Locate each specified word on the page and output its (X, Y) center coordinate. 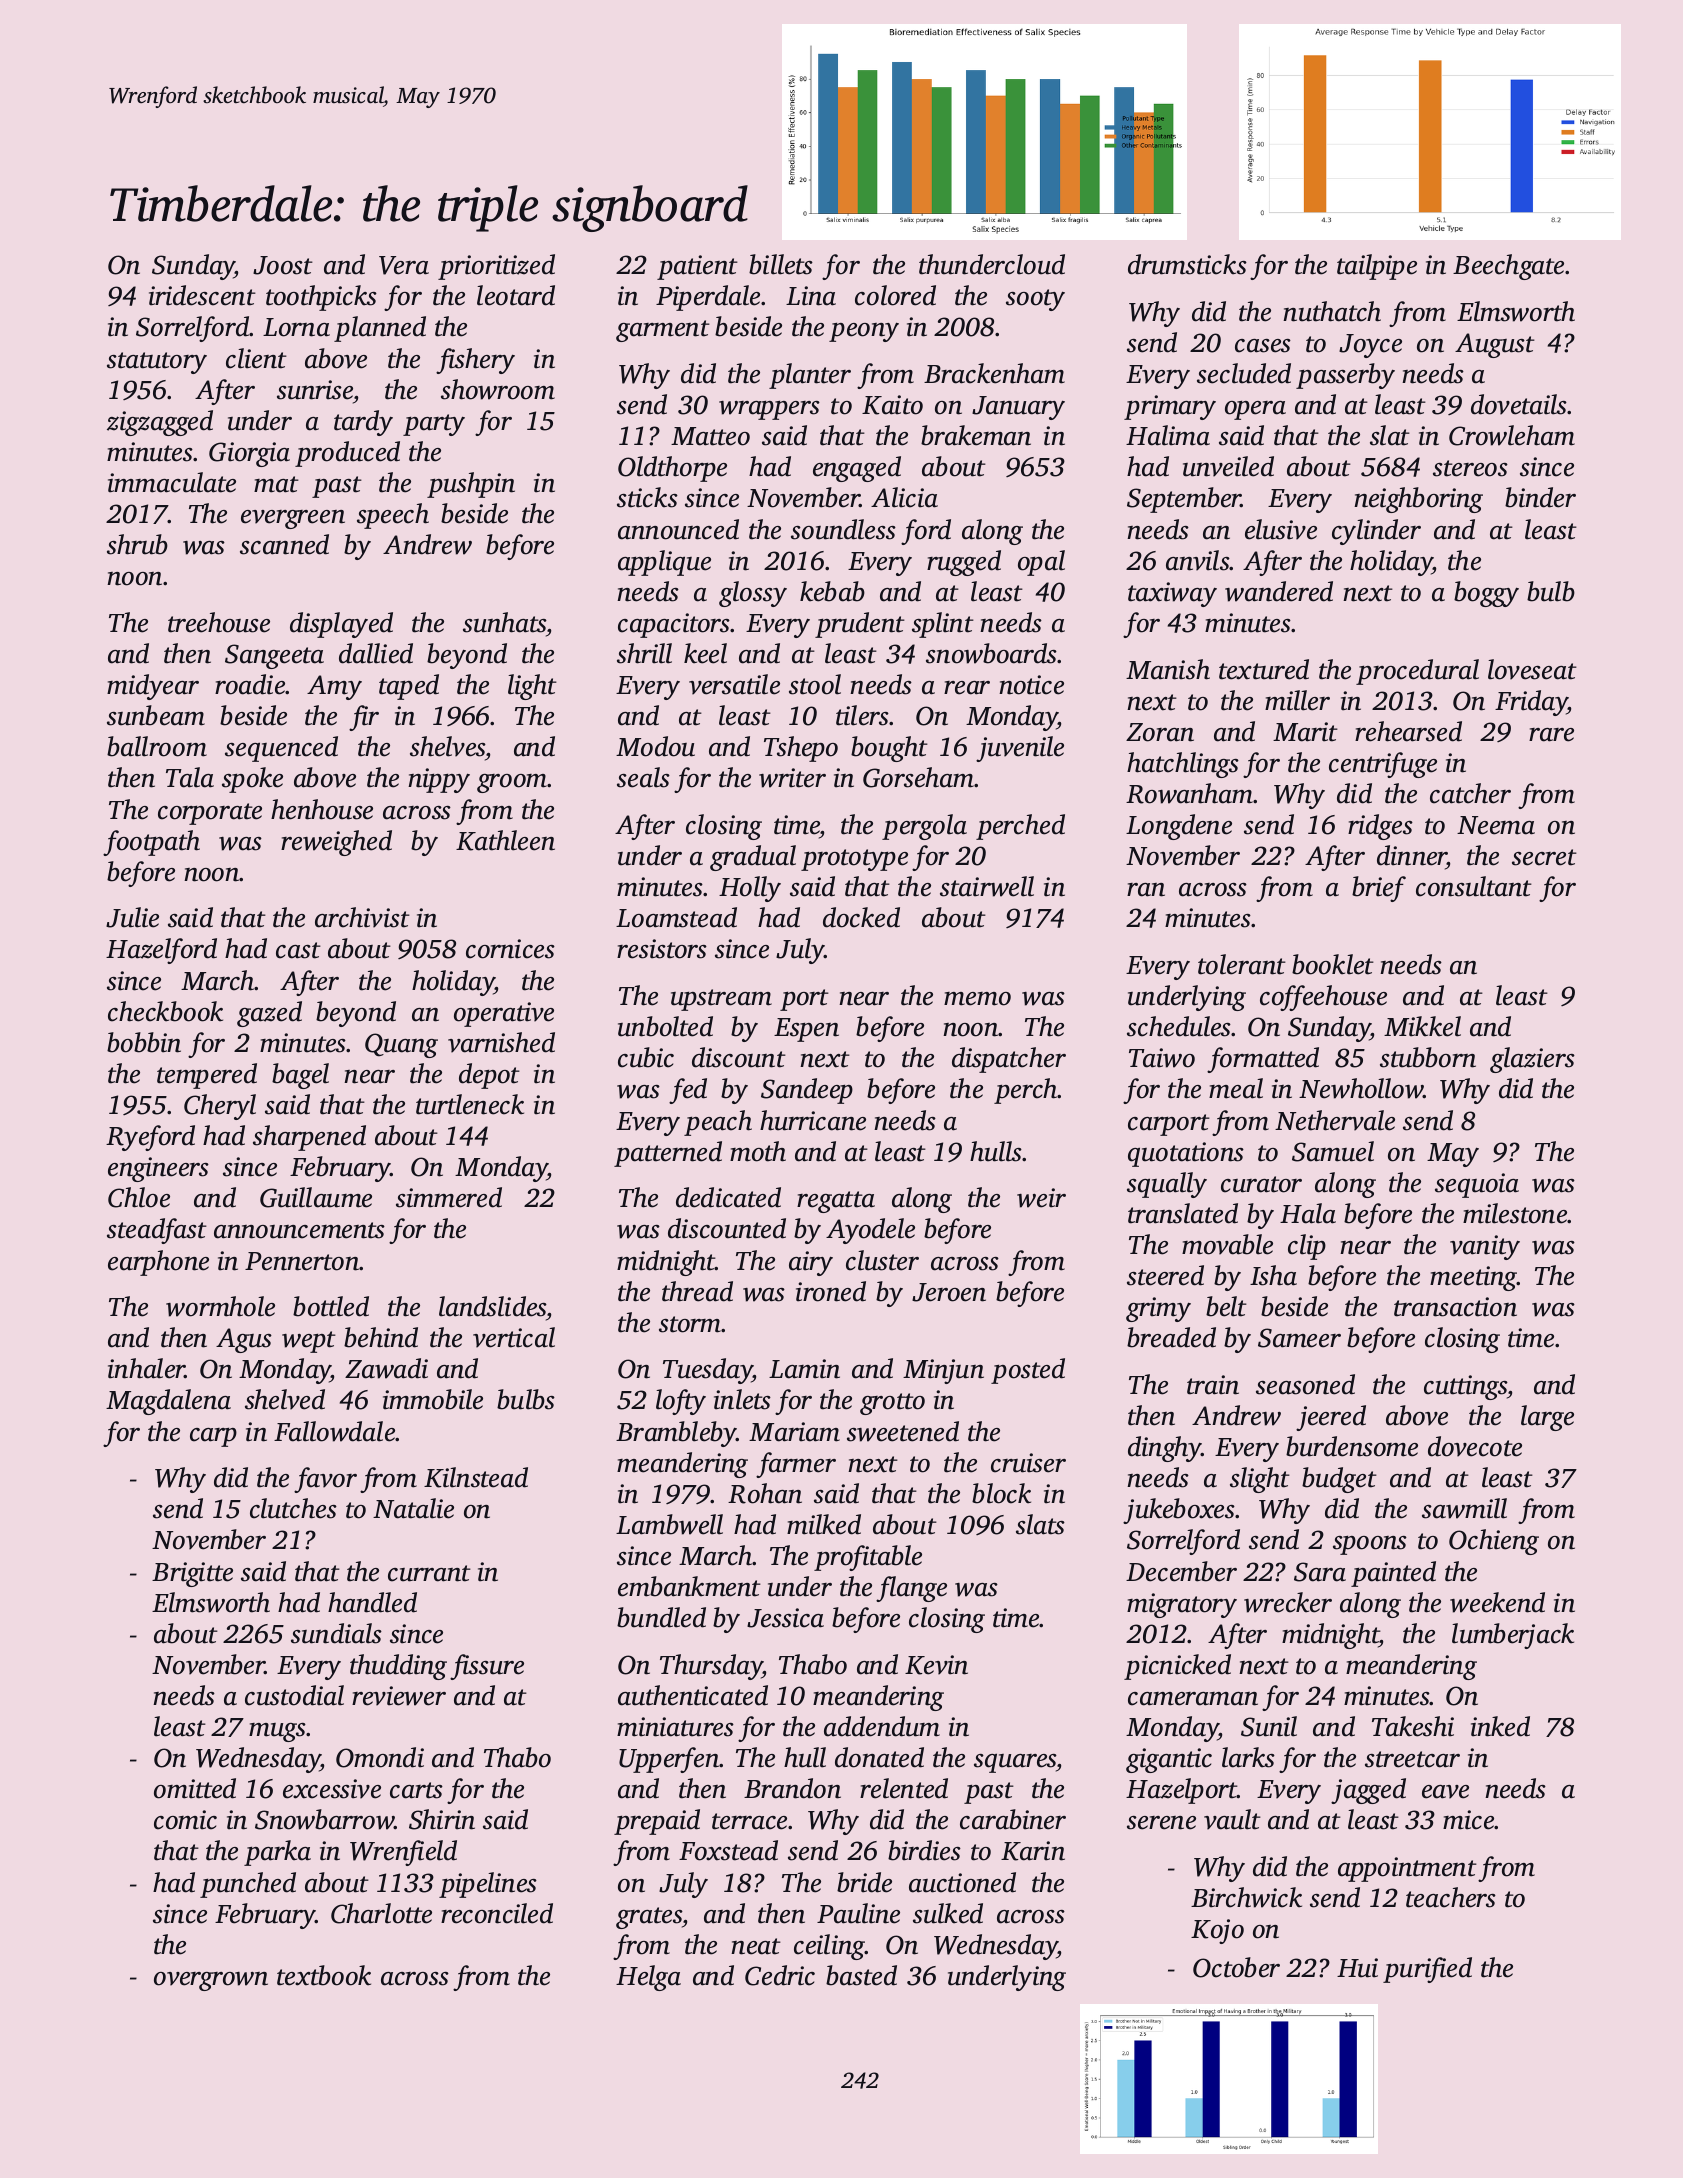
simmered (449, 1197)
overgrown (211, 1981)
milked (824, 1524)
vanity (1485, 1247)
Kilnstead (476, 1477)
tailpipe (1377, 267)
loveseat (1532, 669)
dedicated (728, 1197)
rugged (964, 563)
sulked (948, 1913)
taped (409, 687)
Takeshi (1413, 1726)
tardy (363, 423)
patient (697, 267)
